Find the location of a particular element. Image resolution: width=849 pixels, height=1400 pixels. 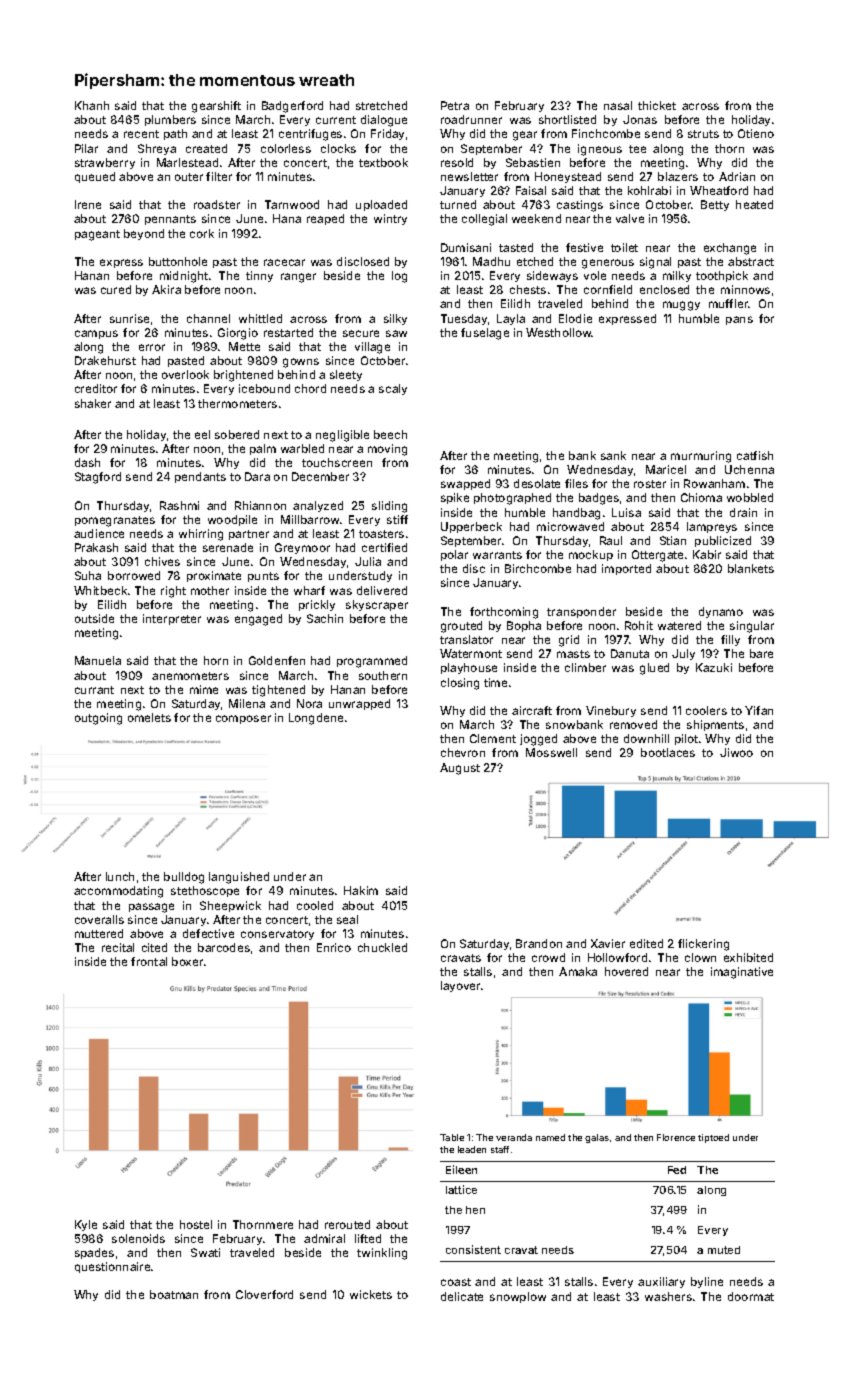

veranda is located at coordinates (514, 1137).
